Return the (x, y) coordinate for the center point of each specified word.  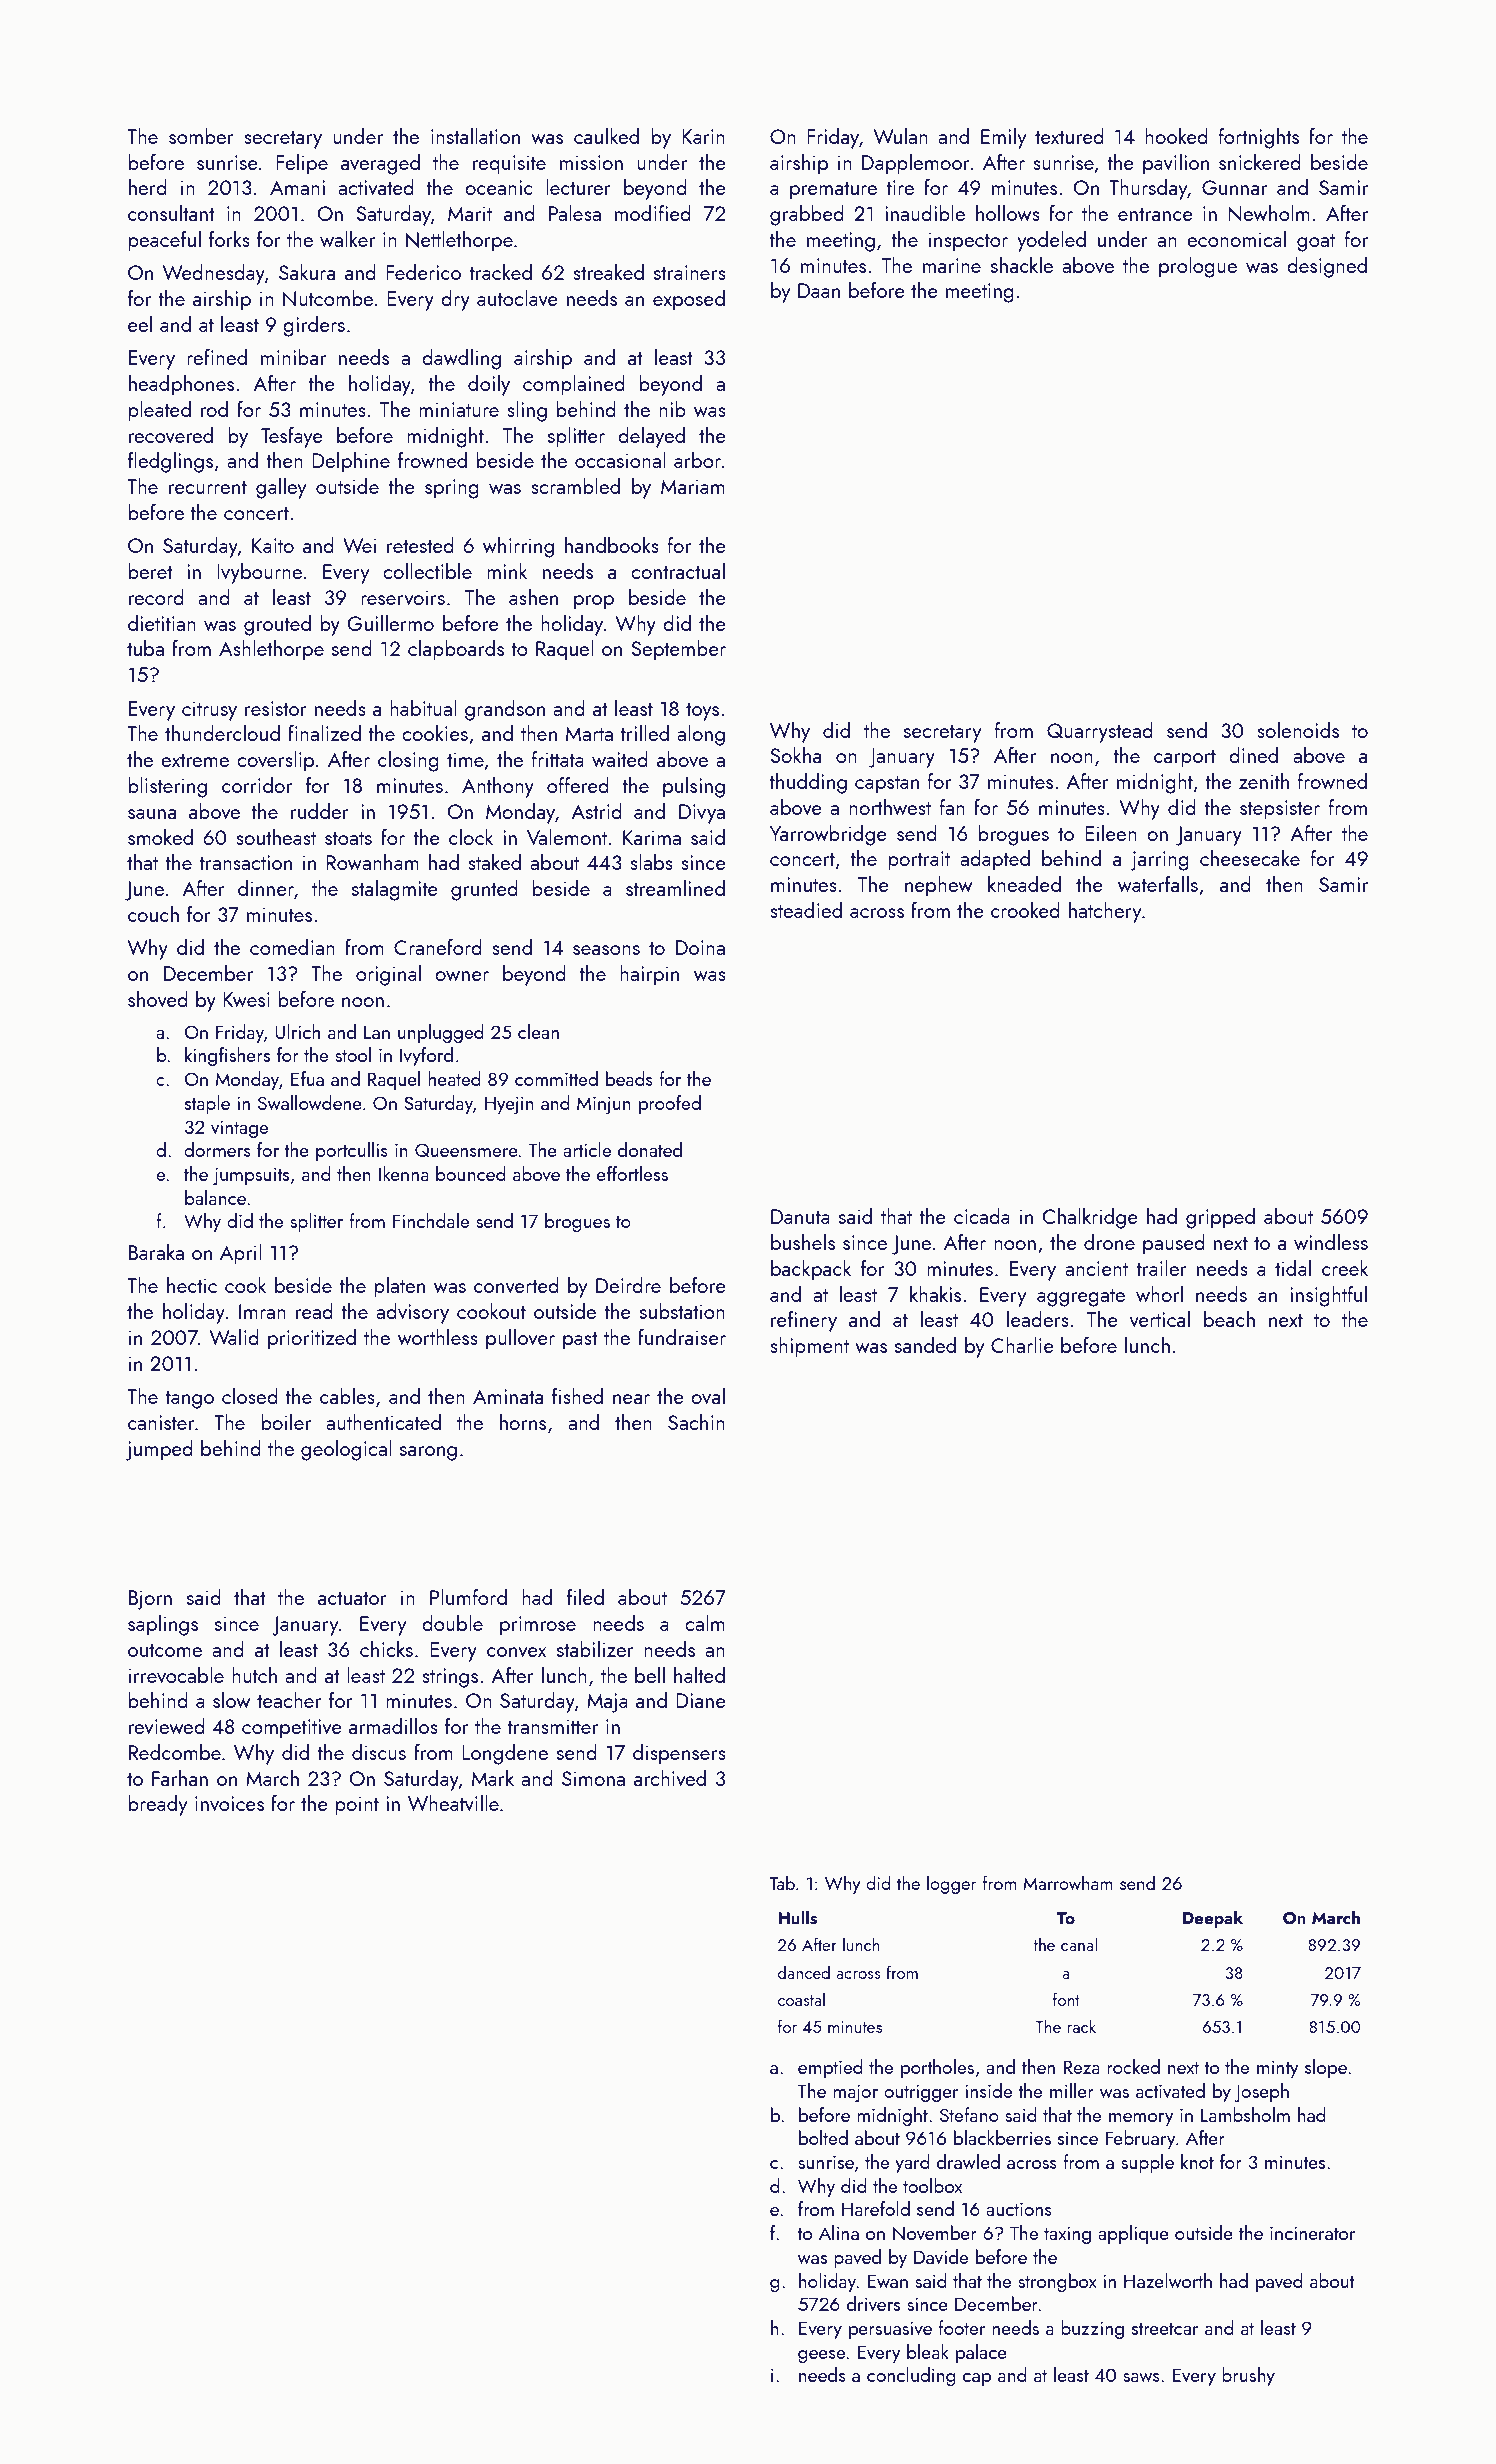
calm (705, 1623)
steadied (806, 910)
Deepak (1213, 1919)
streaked (608, 272)
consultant (171, 213)
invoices (229, 1803)
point (357, 1806)
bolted (823, 2137)
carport (1185, 759)
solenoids (1298, 730)
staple (207, 1104)
